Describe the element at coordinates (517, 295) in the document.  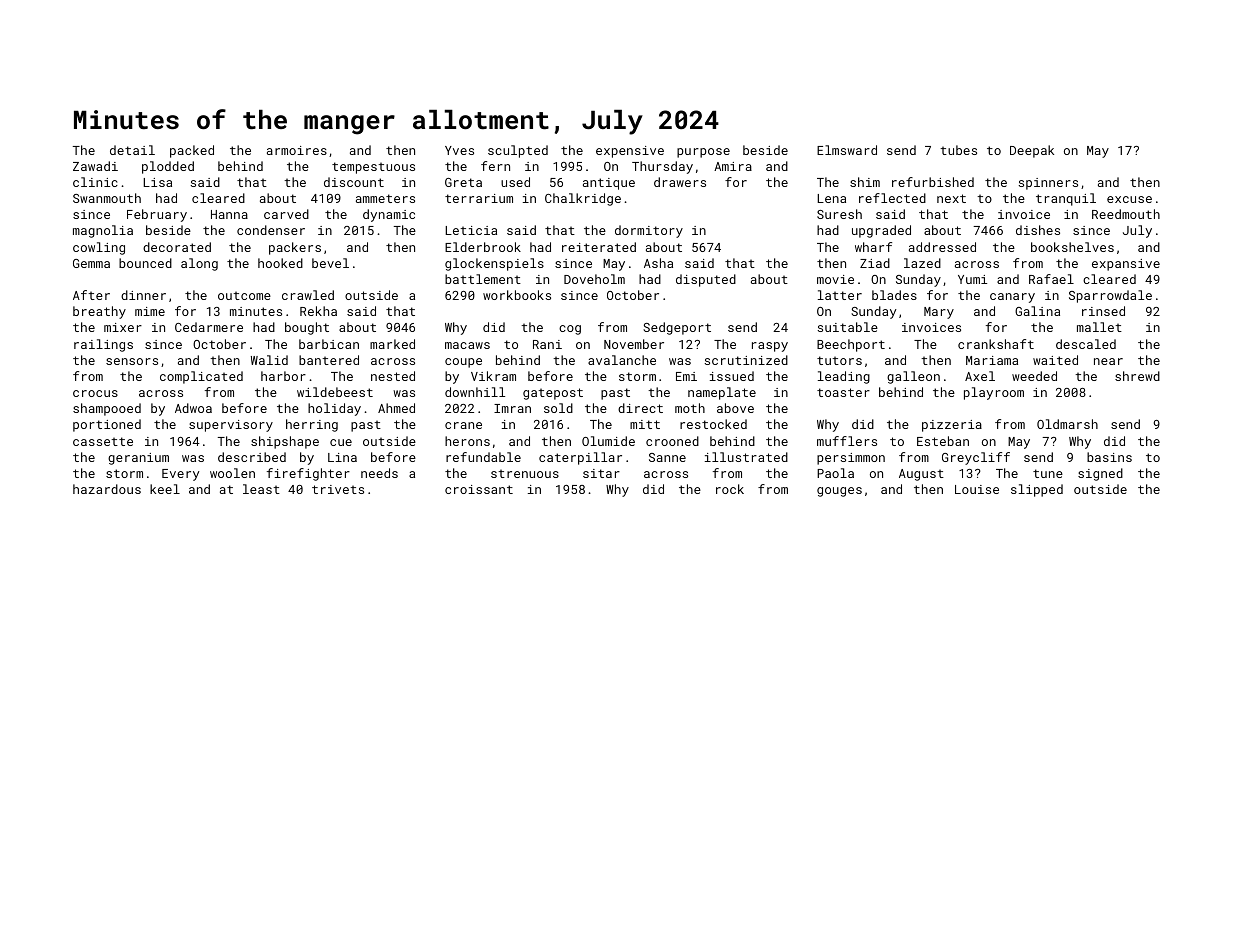
I see `workbooks` at that location.
